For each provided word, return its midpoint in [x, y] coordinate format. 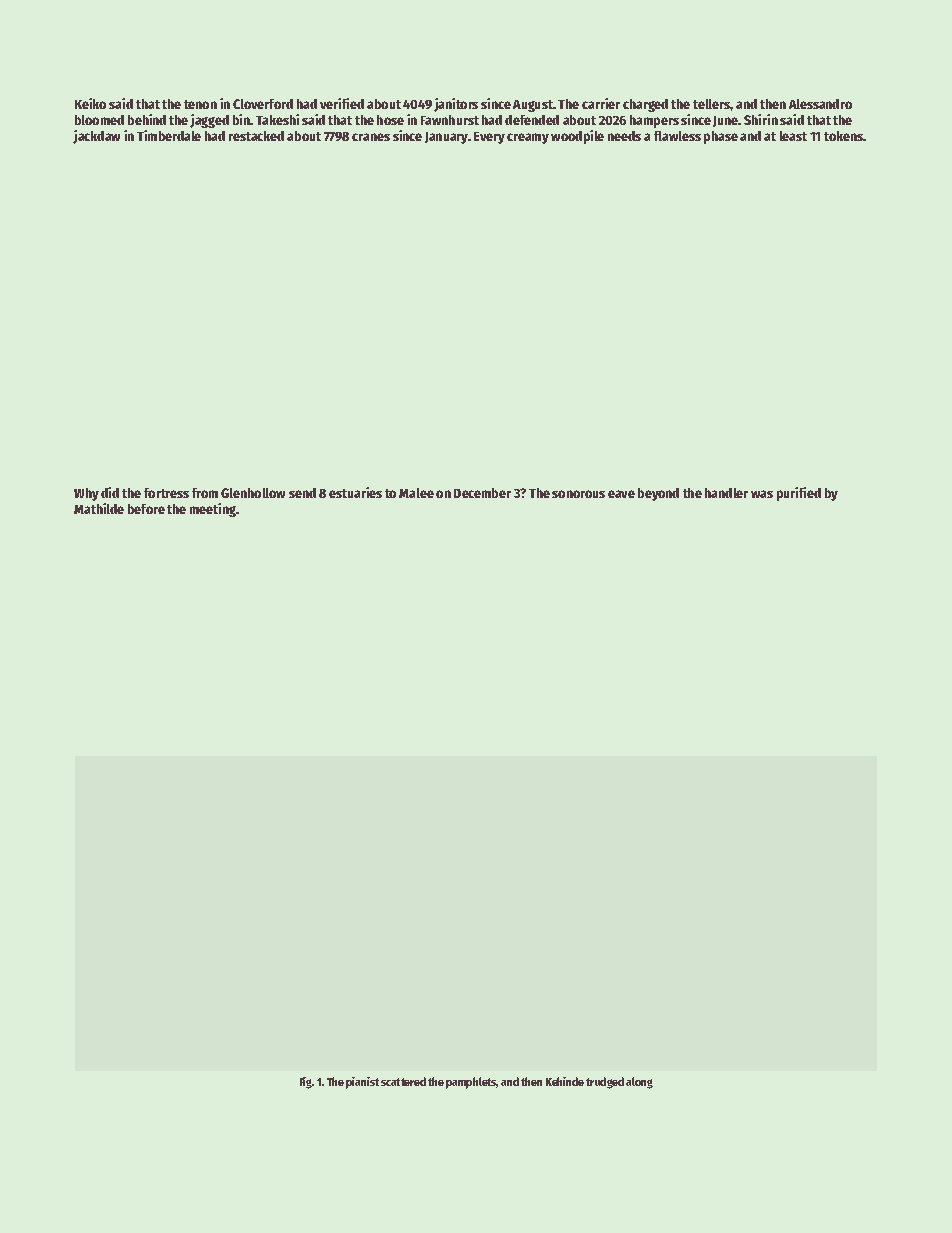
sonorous [578, 494]
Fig [306, 1083]
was [762, 494]
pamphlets [471, 1083]
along [639, 1083]
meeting [213, 510]
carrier [601, 103]
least [793, 136]
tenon [200, 104]
